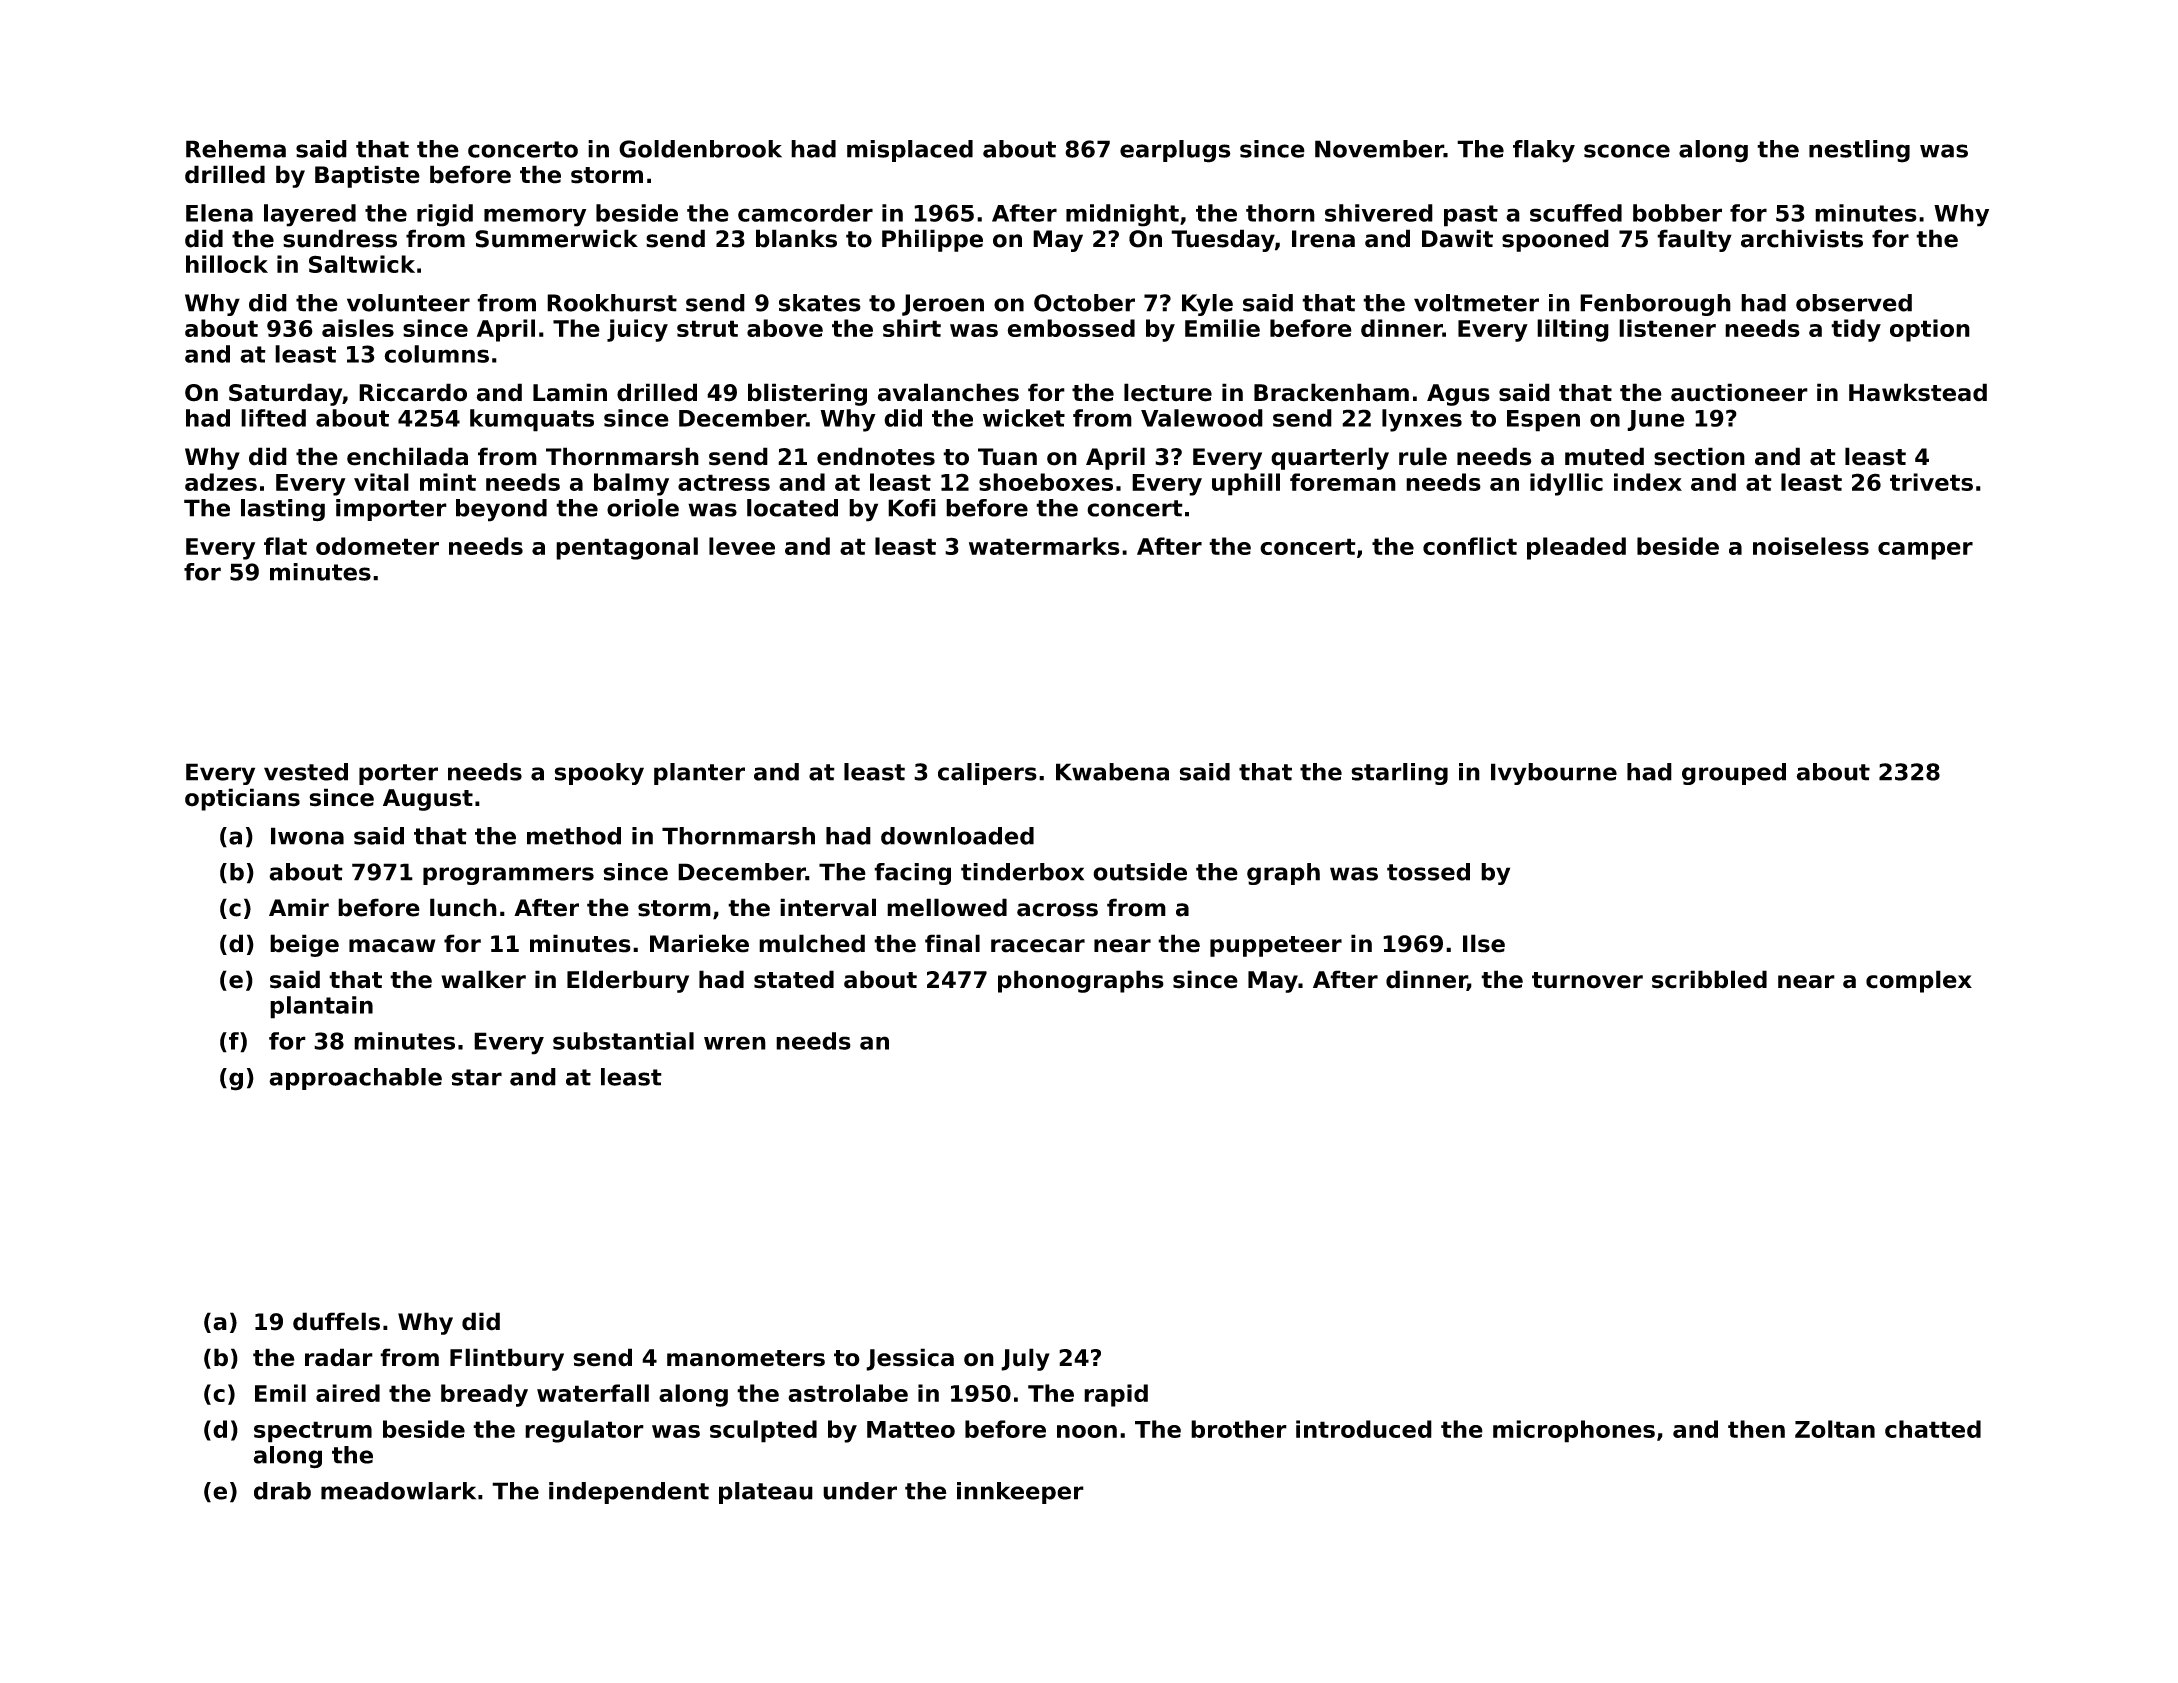  I want to click on Kyle, so click(1207, 305).
